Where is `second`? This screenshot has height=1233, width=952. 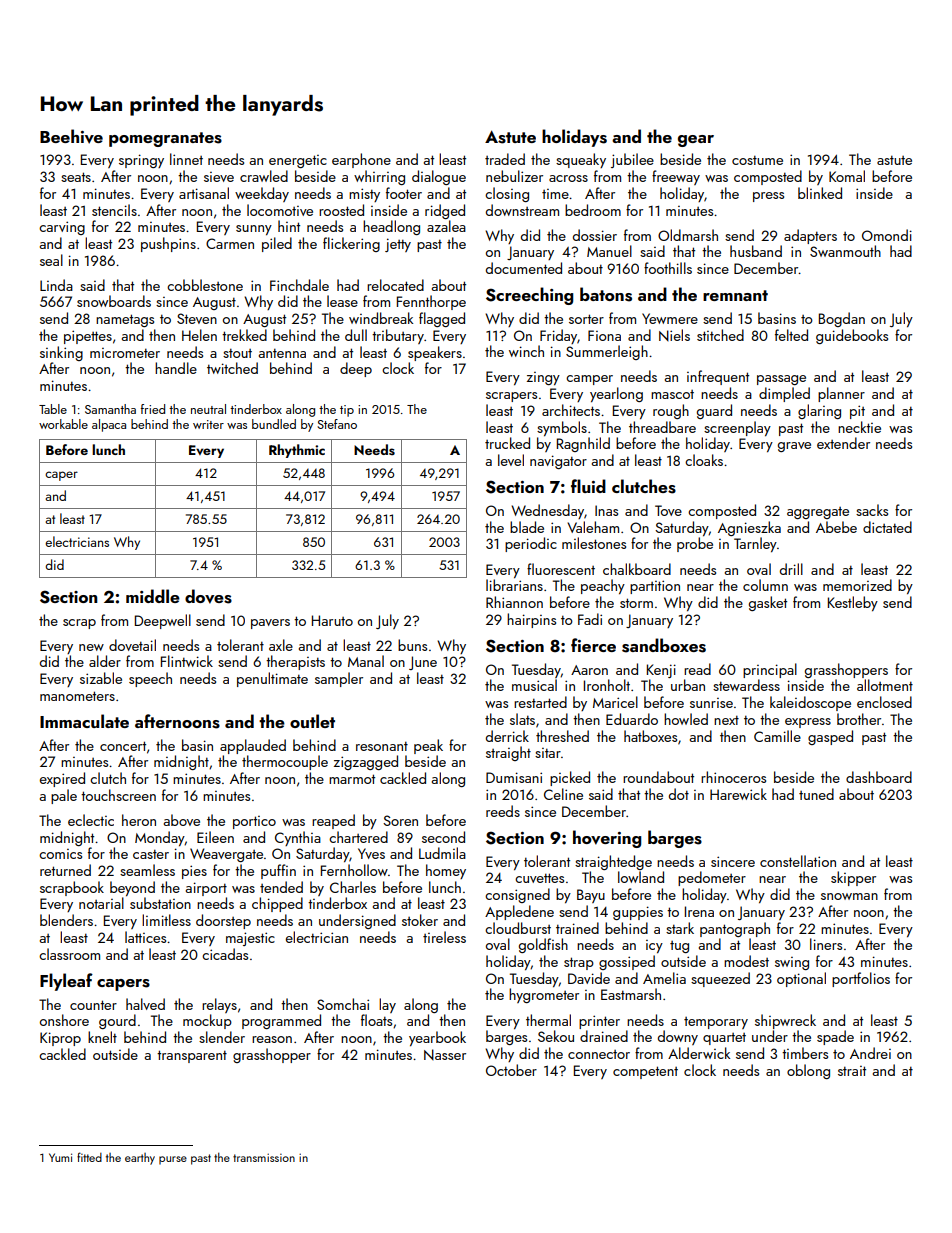 second is located at coordinates (443, 837).
